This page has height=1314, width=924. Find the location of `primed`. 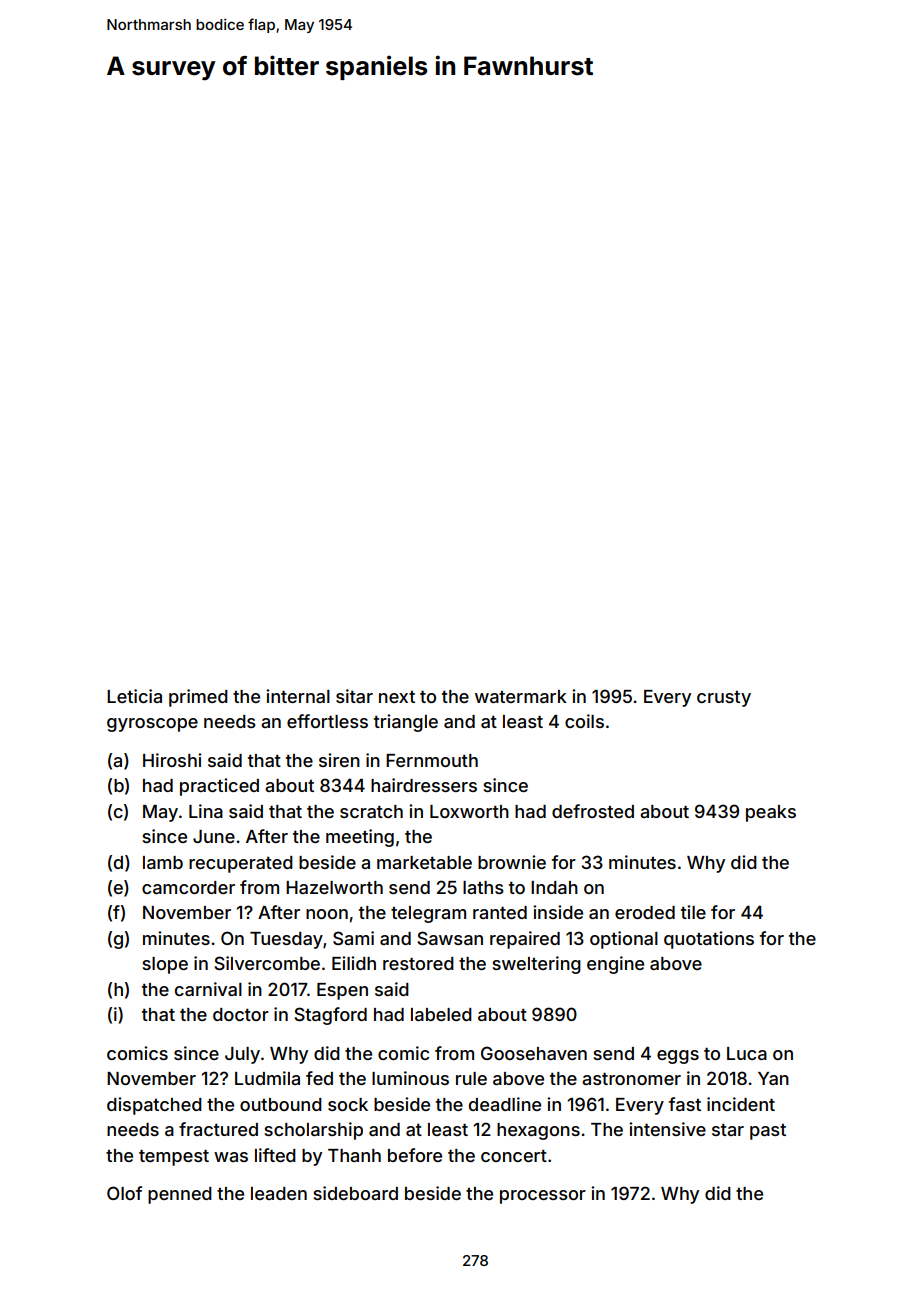

primed is located at coordinates (198, 698).
